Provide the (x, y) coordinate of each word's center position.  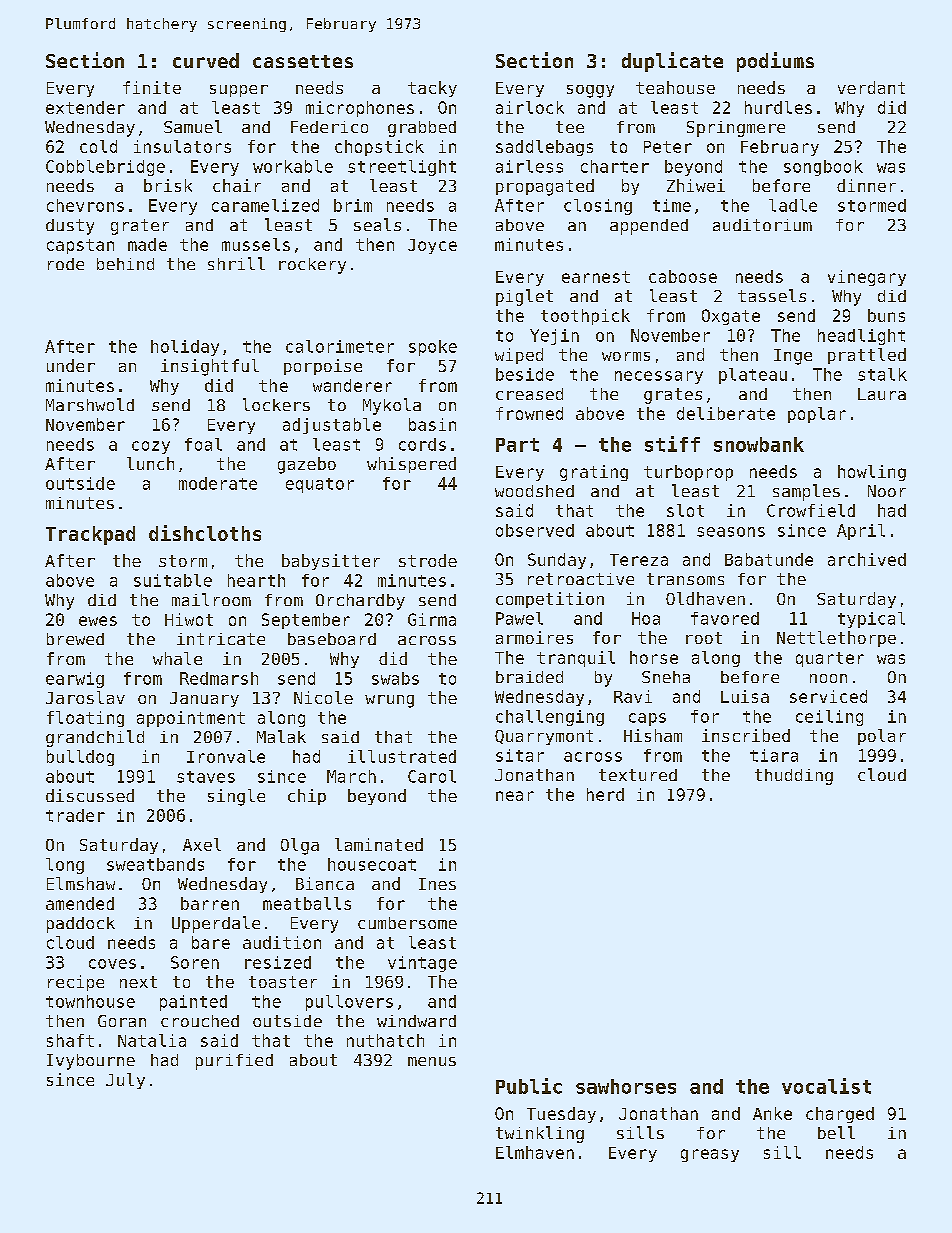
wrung (389, 701)
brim (353, 205)
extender (85, 107)
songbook (823, 168)
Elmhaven (535, 1152)
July (125, 1081)
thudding (794, 777)
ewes (98, 621)
